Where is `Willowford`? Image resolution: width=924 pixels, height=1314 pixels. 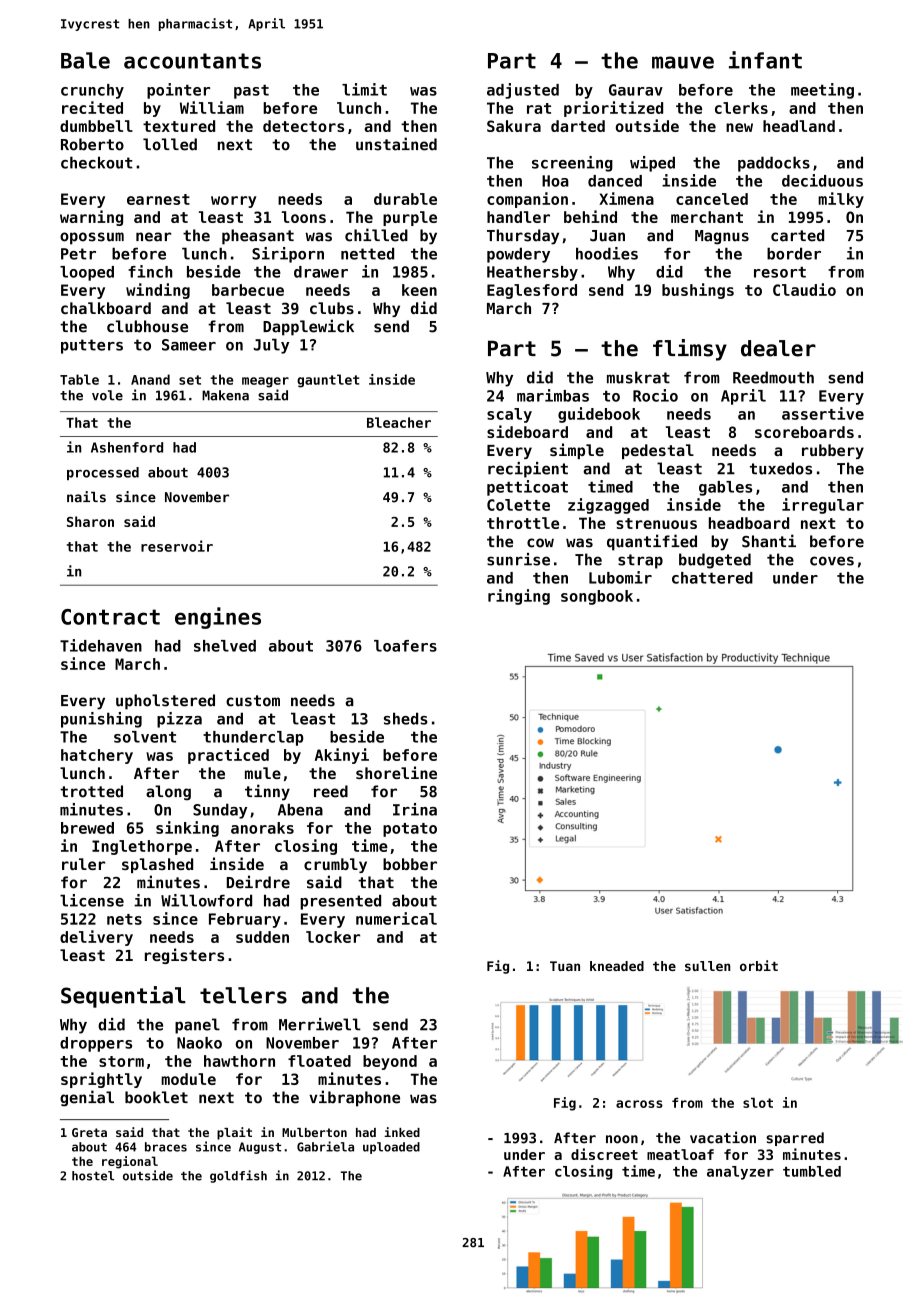
Willowford is located at coordinates (206, 900).
